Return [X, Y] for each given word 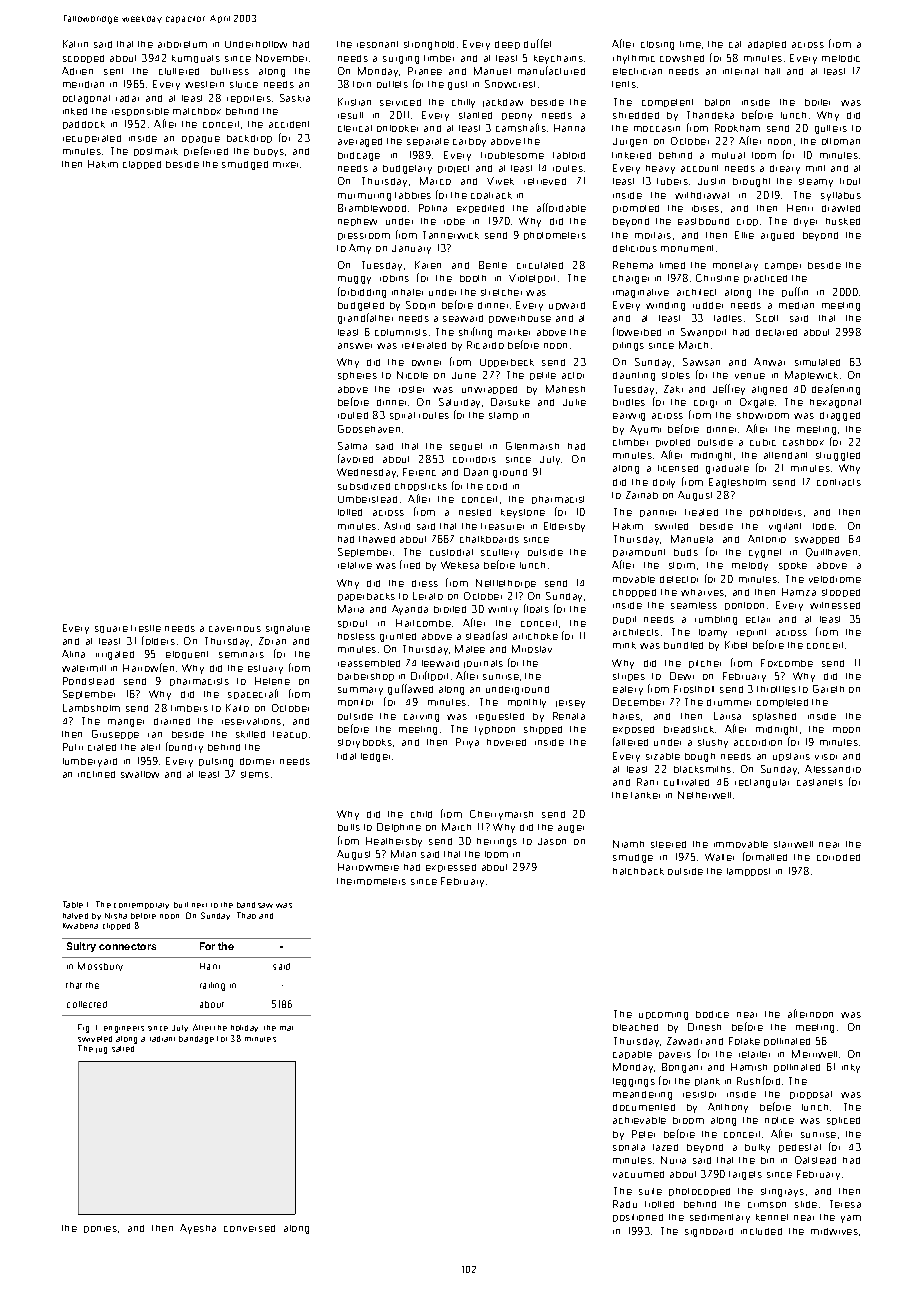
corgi [705, 404]
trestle [146, 628]
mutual [728, 155]
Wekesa [460, 565]
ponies [100, 1229]
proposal [811, 1095]
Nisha [116, 916]
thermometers [371, 881]
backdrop [249, 139]
